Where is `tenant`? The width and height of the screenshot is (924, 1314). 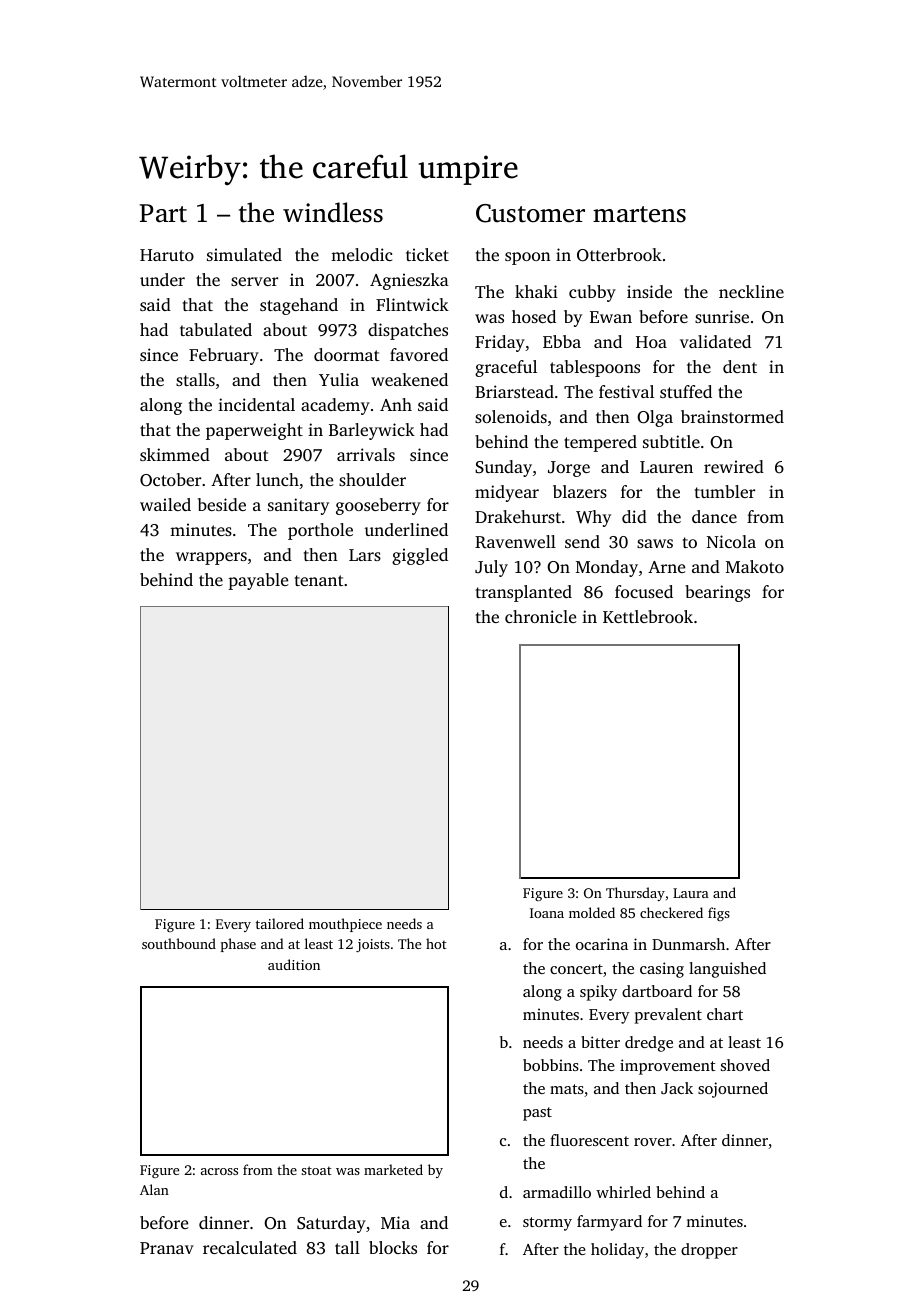
tenant is located at coordinates (319, 580).
